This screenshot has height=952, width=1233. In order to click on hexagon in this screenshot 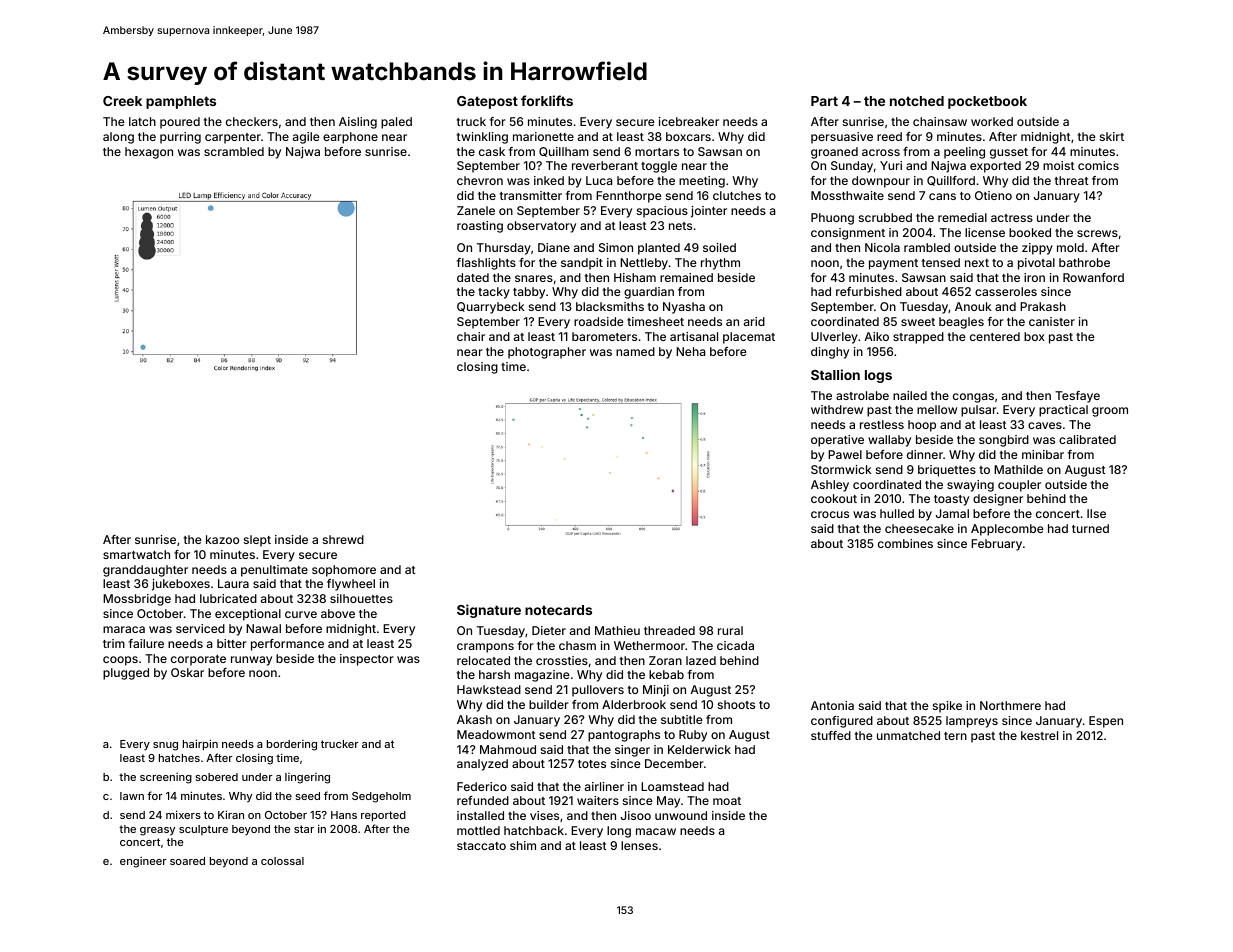, I will do `click(149, 153)`.
